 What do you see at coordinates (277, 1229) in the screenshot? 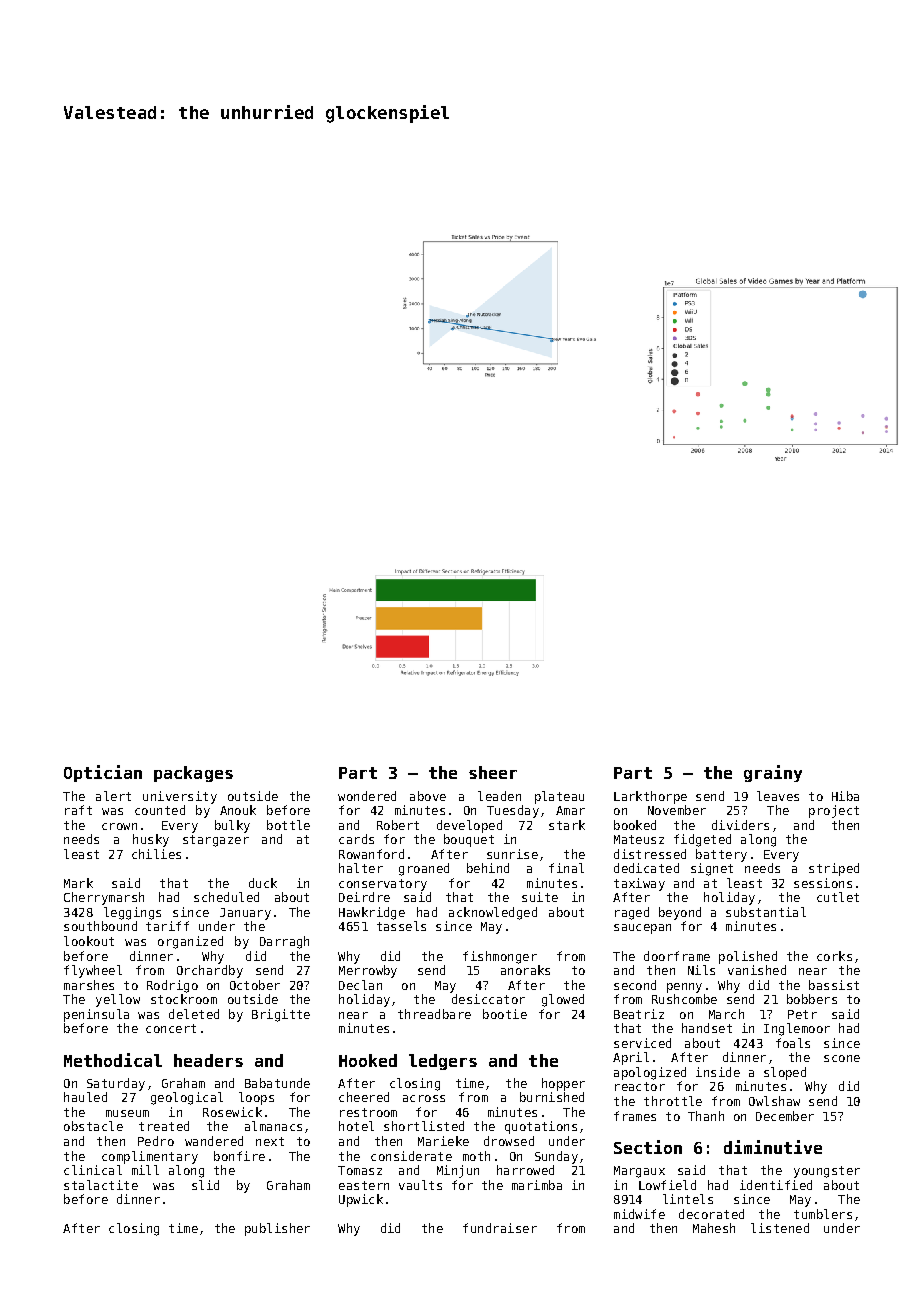
I see `publisher` at bounding box center [277, 1229].
